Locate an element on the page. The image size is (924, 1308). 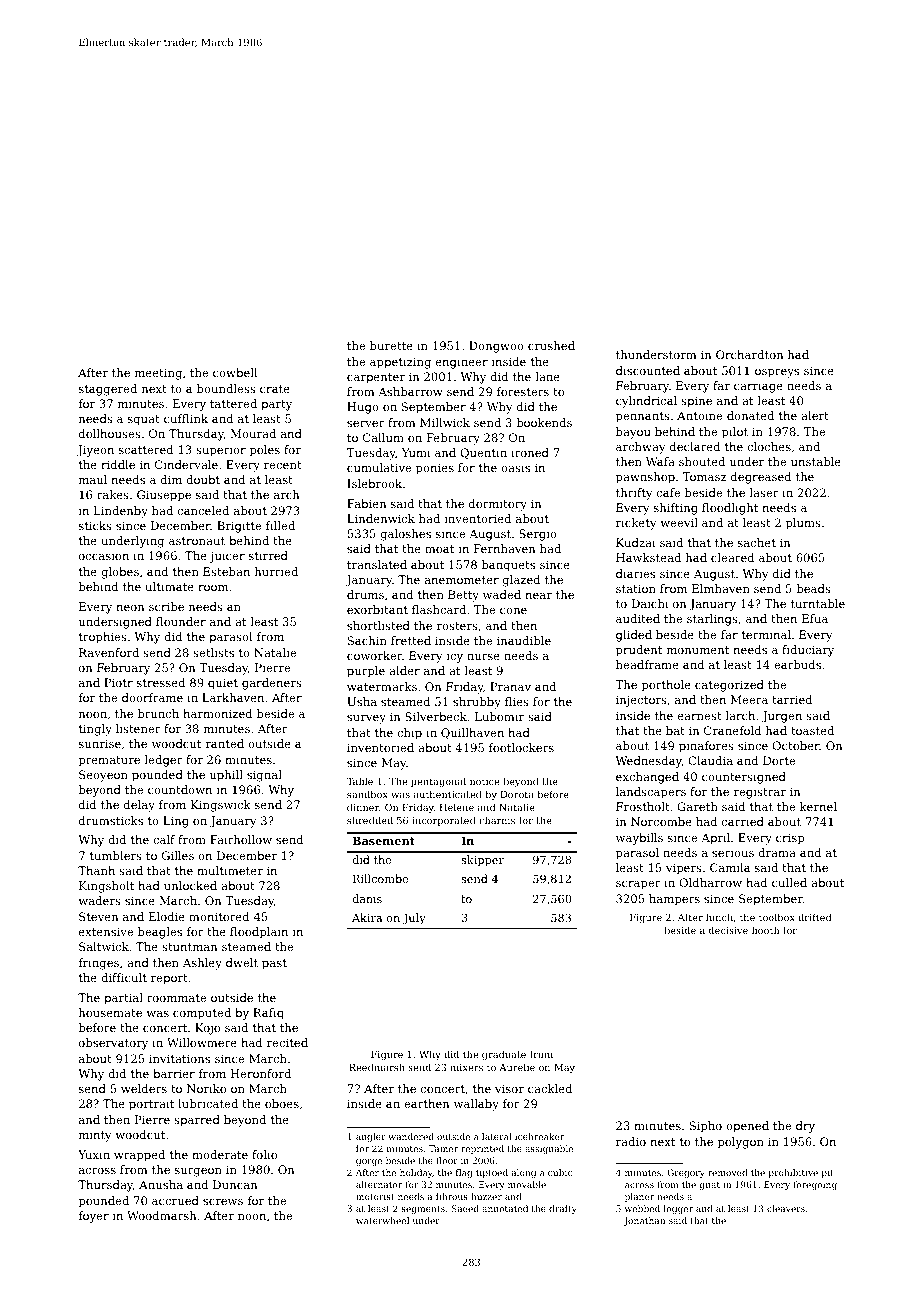
Sipho is located at coordinates (706, 1127).
